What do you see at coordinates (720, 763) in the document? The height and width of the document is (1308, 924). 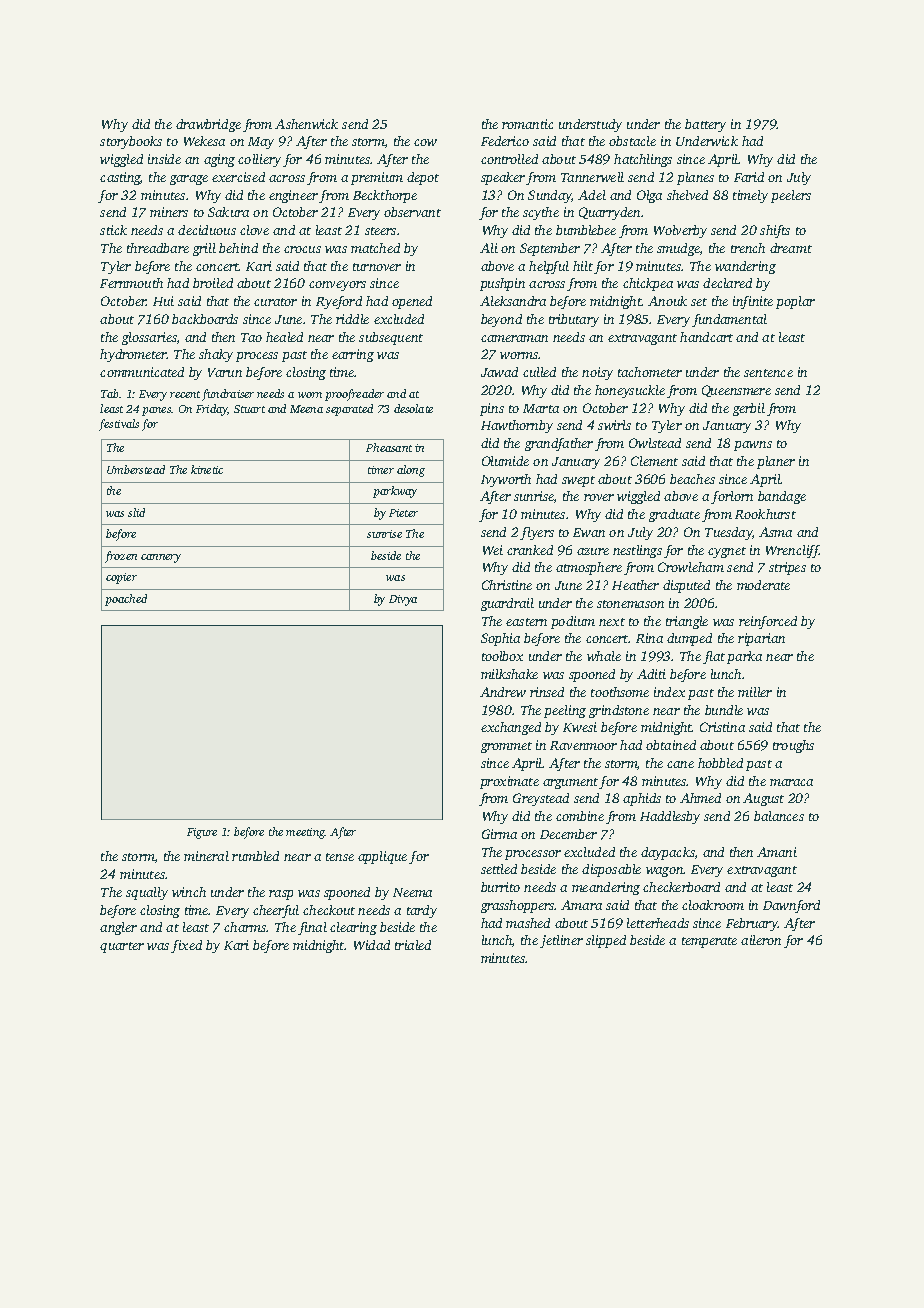 I see `hobbled` at bounding box center [720, 763].
